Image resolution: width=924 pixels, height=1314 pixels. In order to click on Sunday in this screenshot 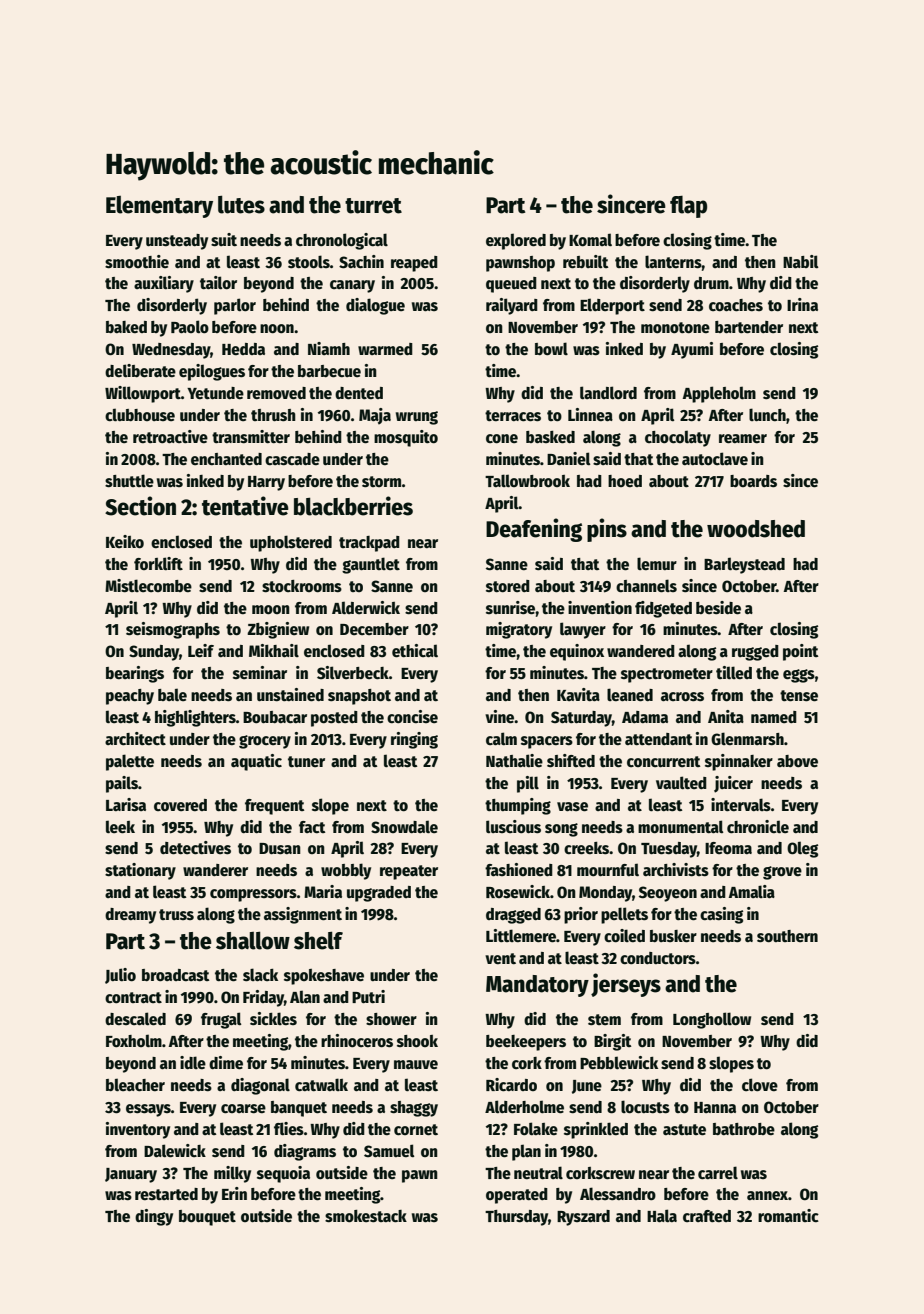, I will do `click(154, 653)`.
